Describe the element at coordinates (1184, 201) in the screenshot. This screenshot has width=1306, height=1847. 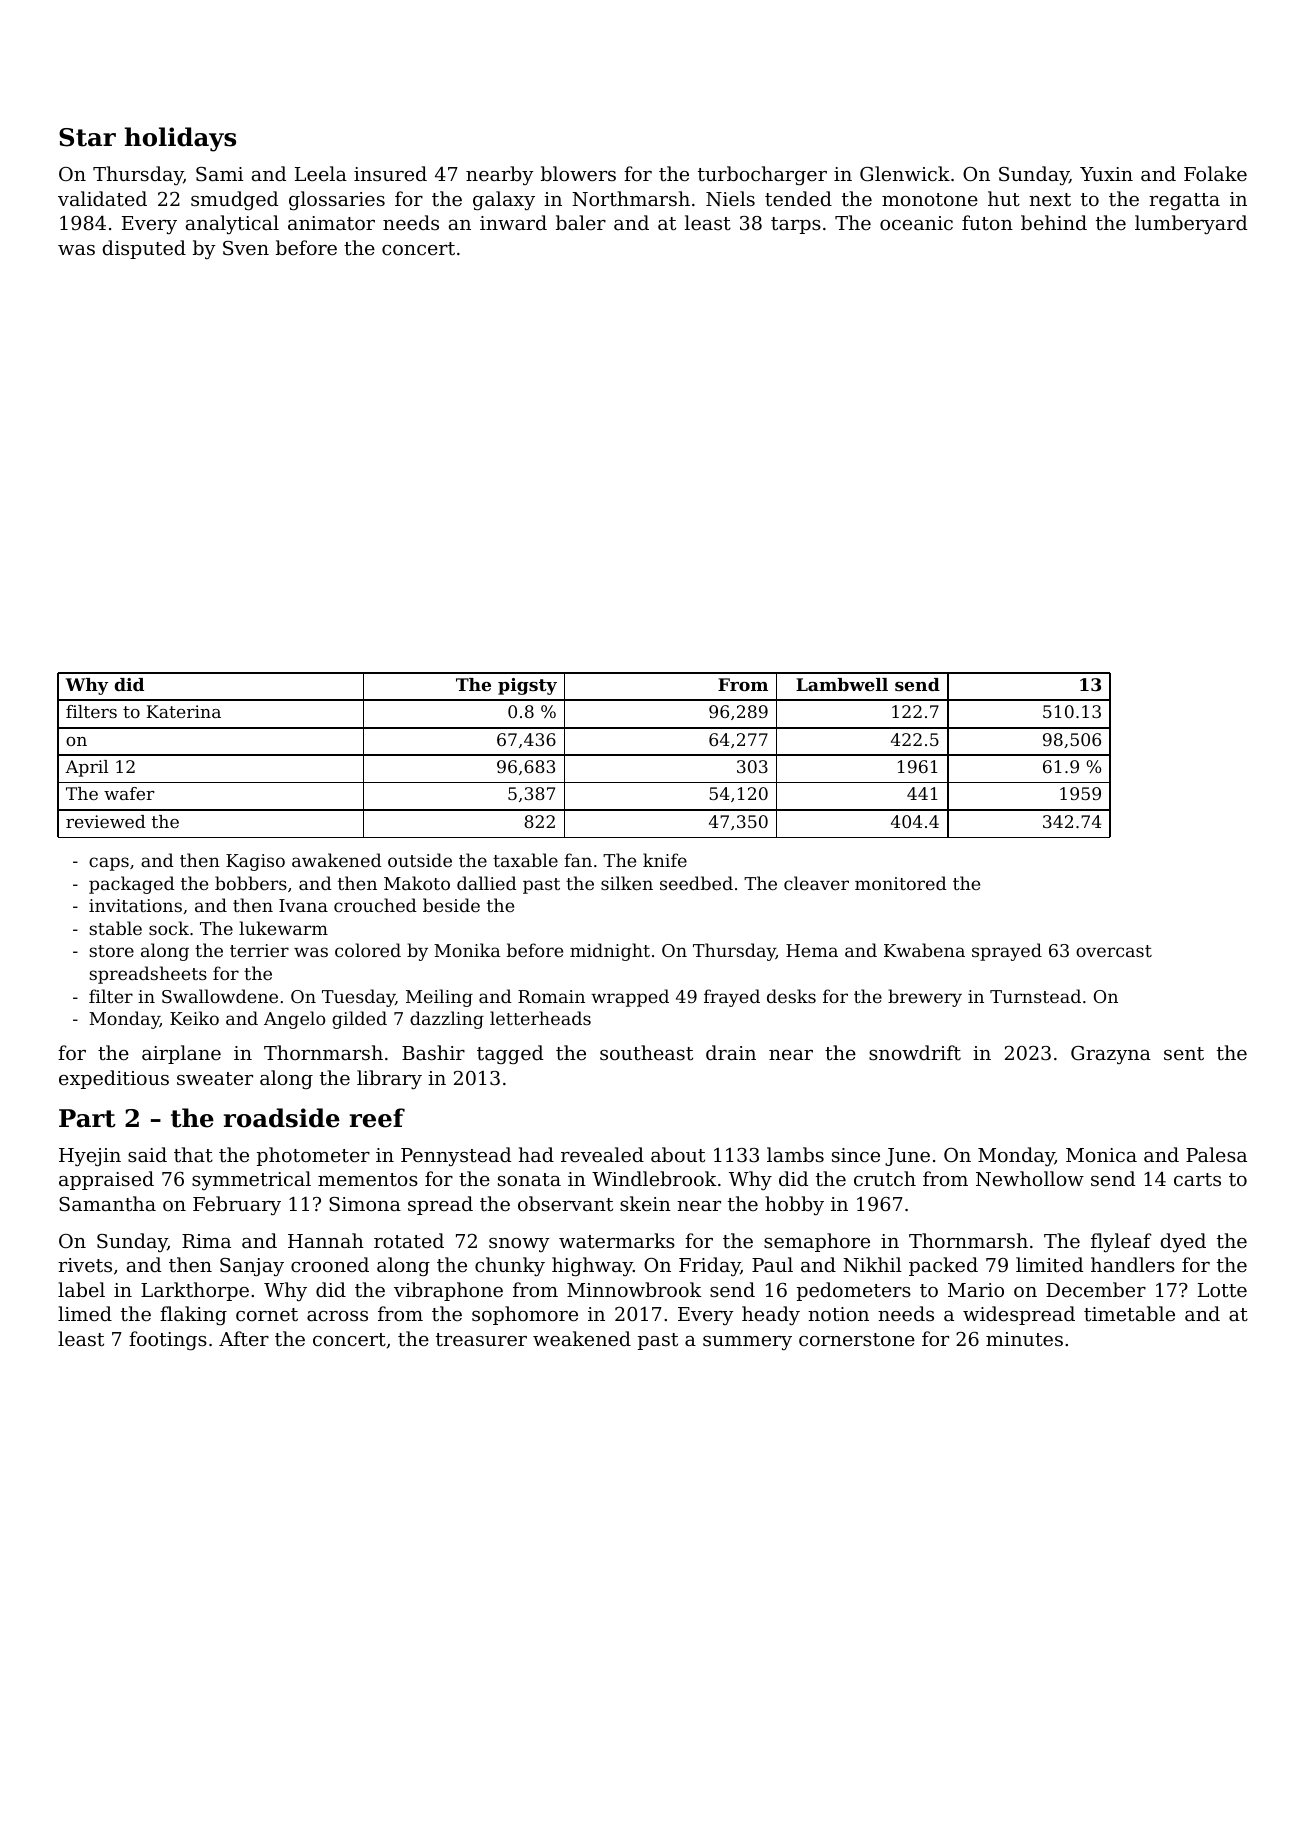
I see `regatta` at that location.
